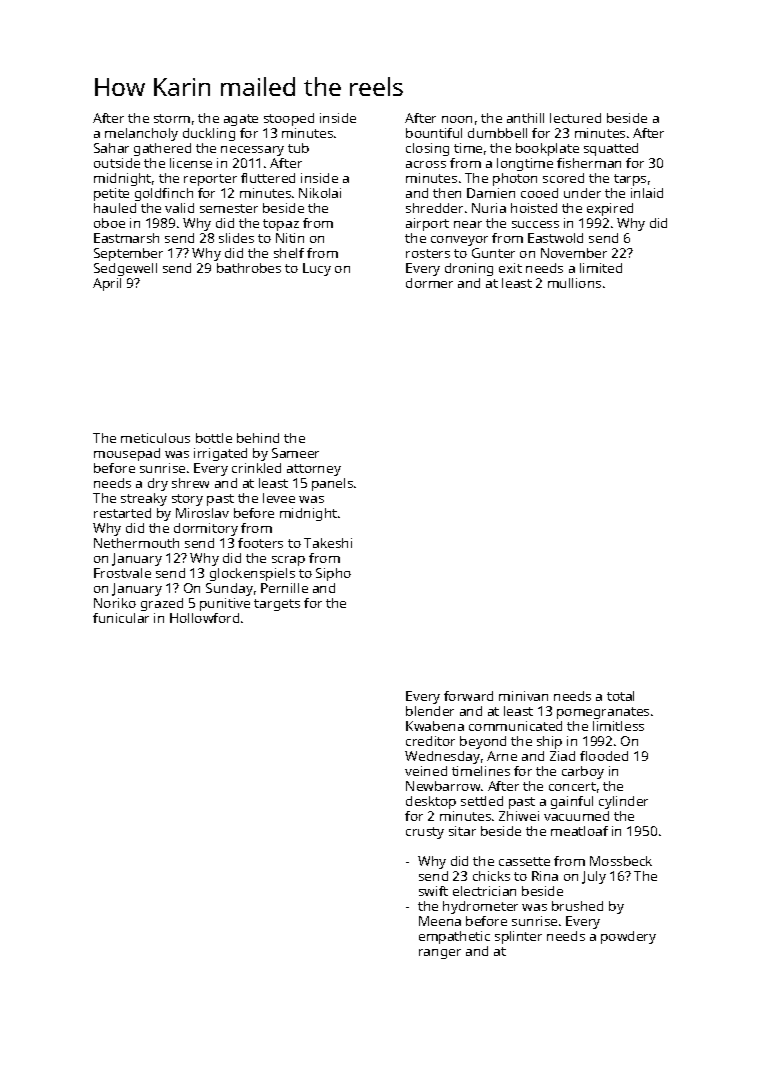  I want to click on goldfinch, so click(164, 194).
